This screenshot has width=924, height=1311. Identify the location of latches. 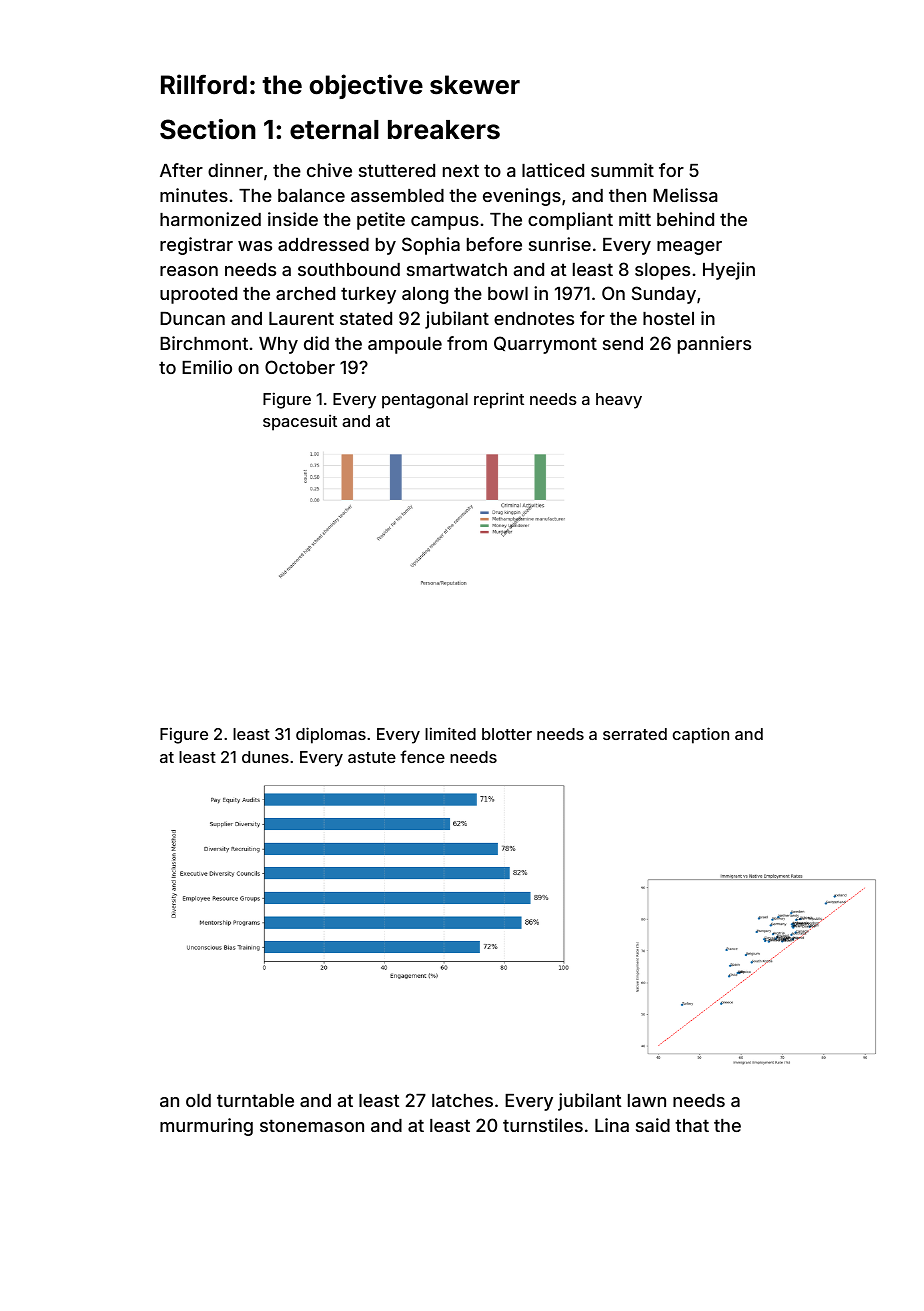
(462, 1100).
